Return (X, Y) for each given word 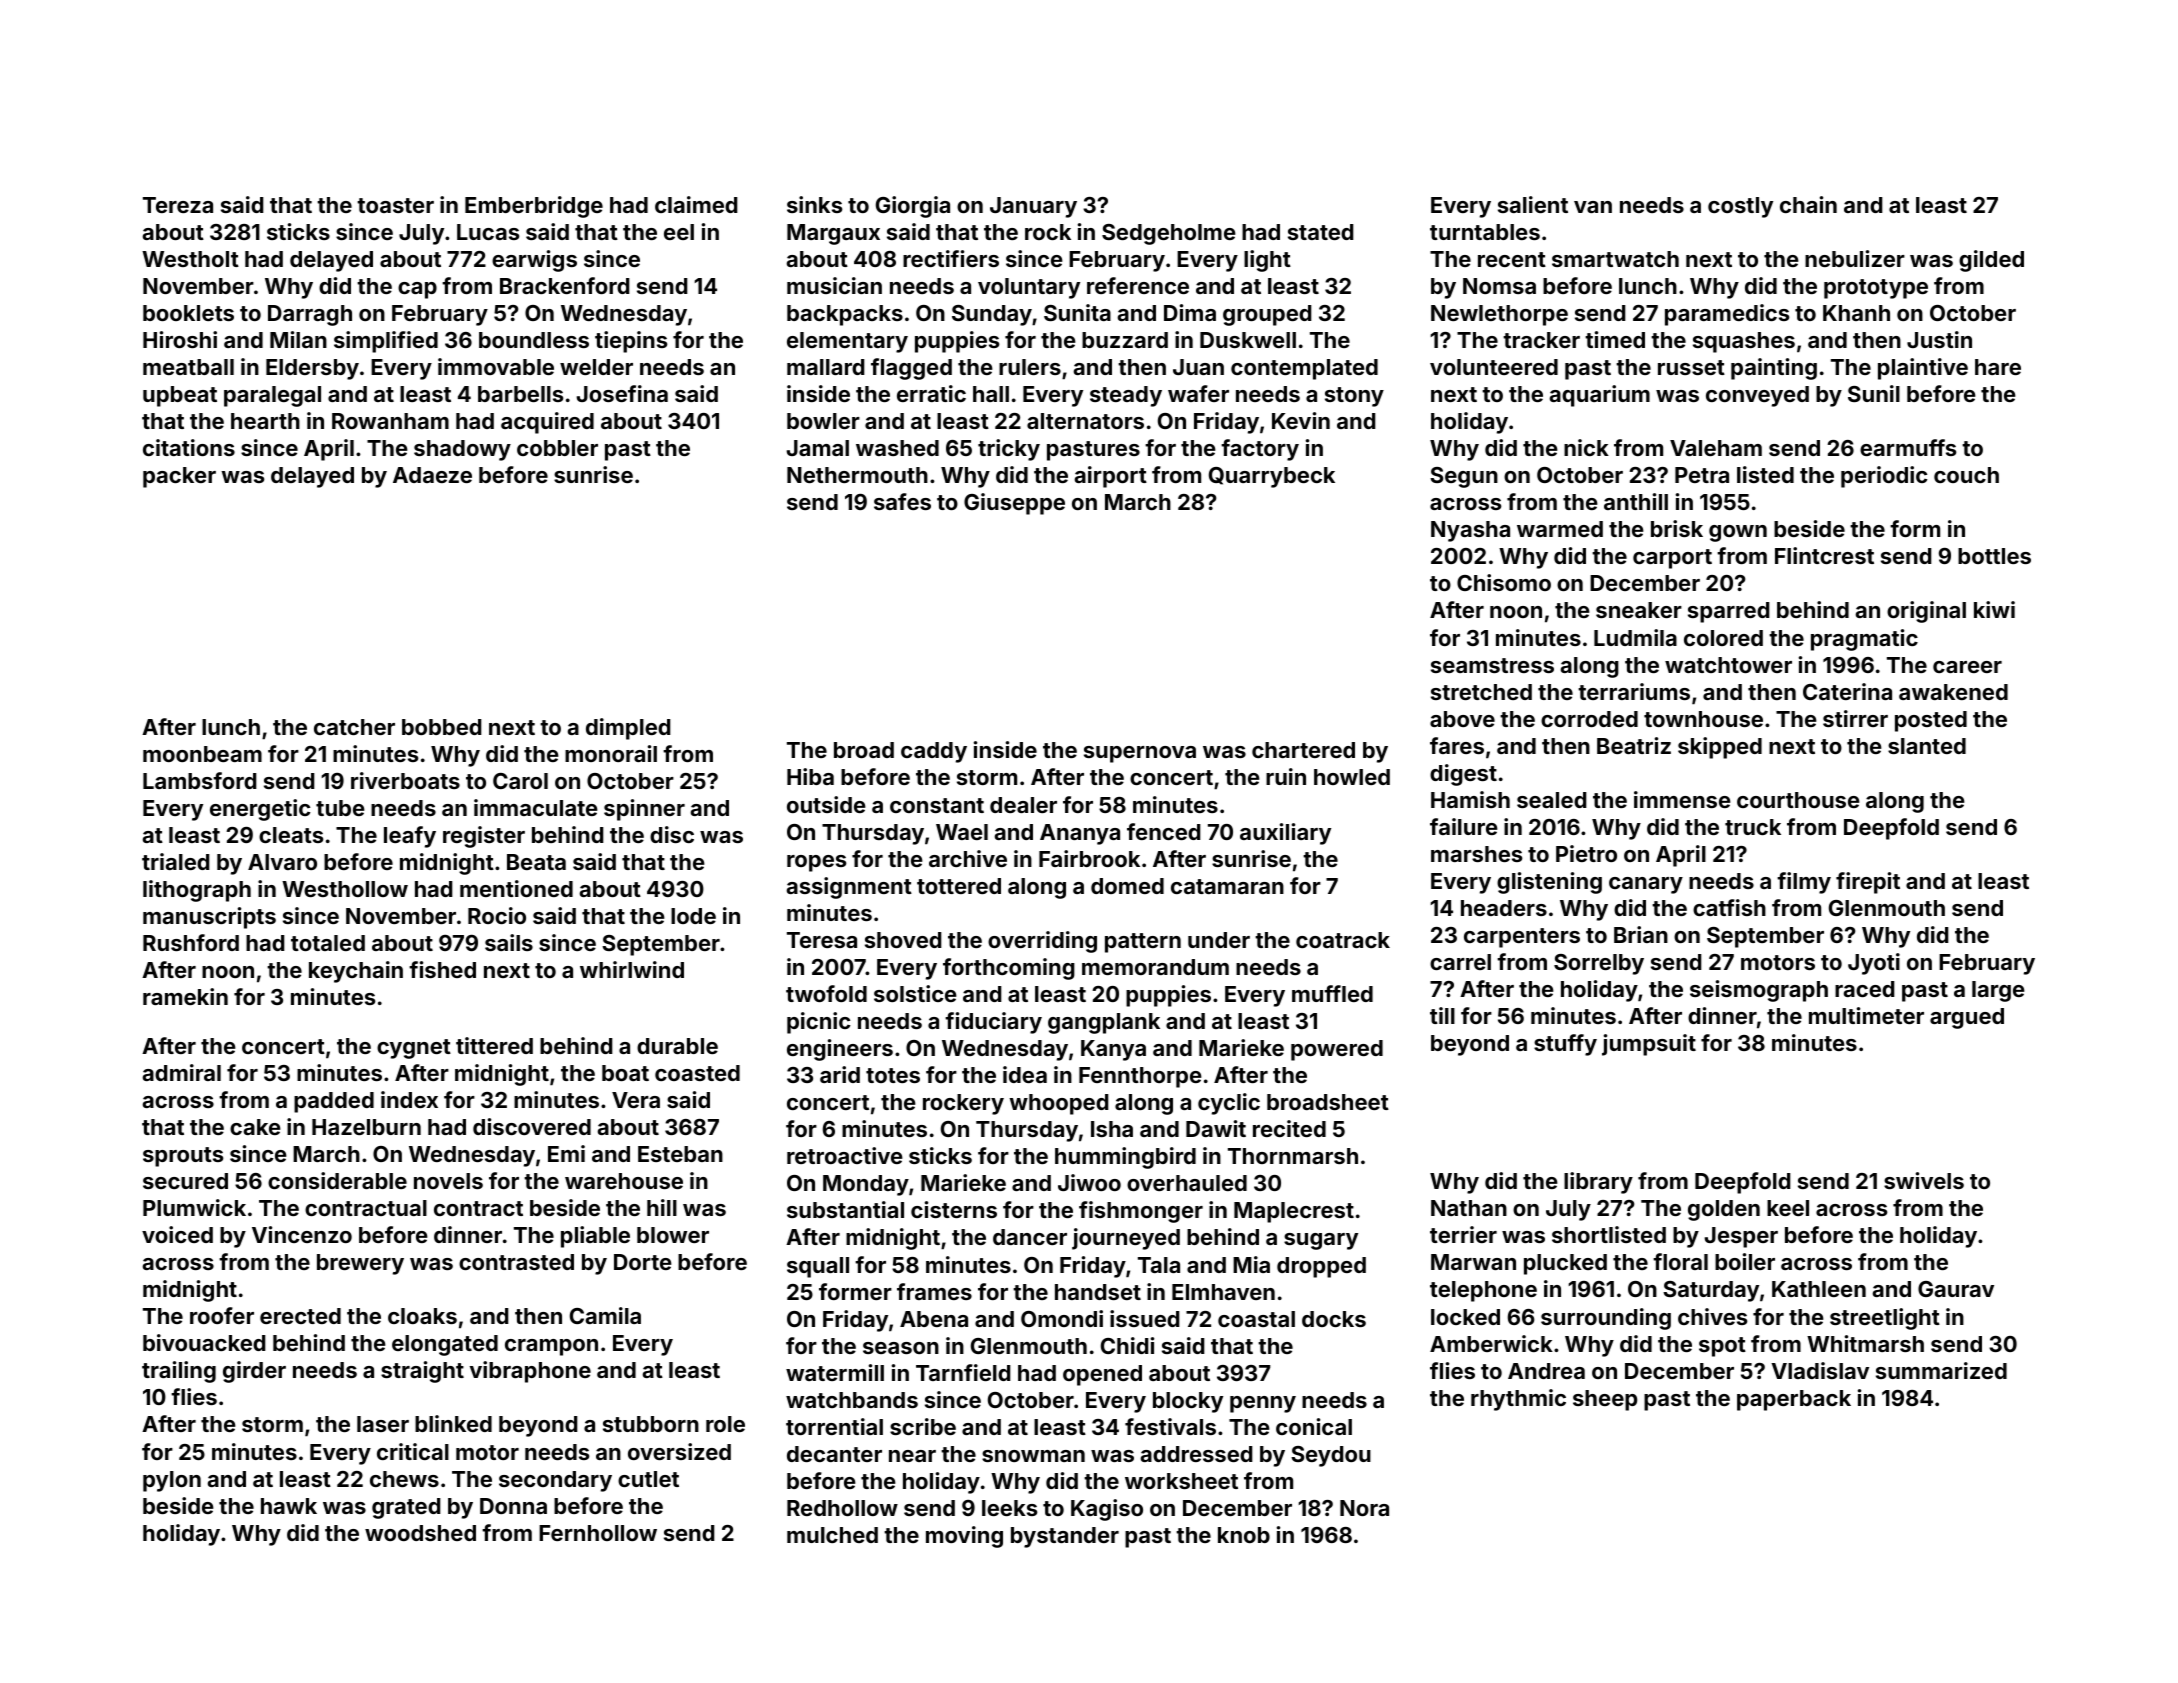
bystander (1065, 1537)
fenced (1164, 831)
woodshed (420, 1533)
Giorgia (913, 207)
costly (1740, 207)
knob (1244, 1535)
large (1998, 991)
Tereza (178, 205)
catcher (354, 727)
